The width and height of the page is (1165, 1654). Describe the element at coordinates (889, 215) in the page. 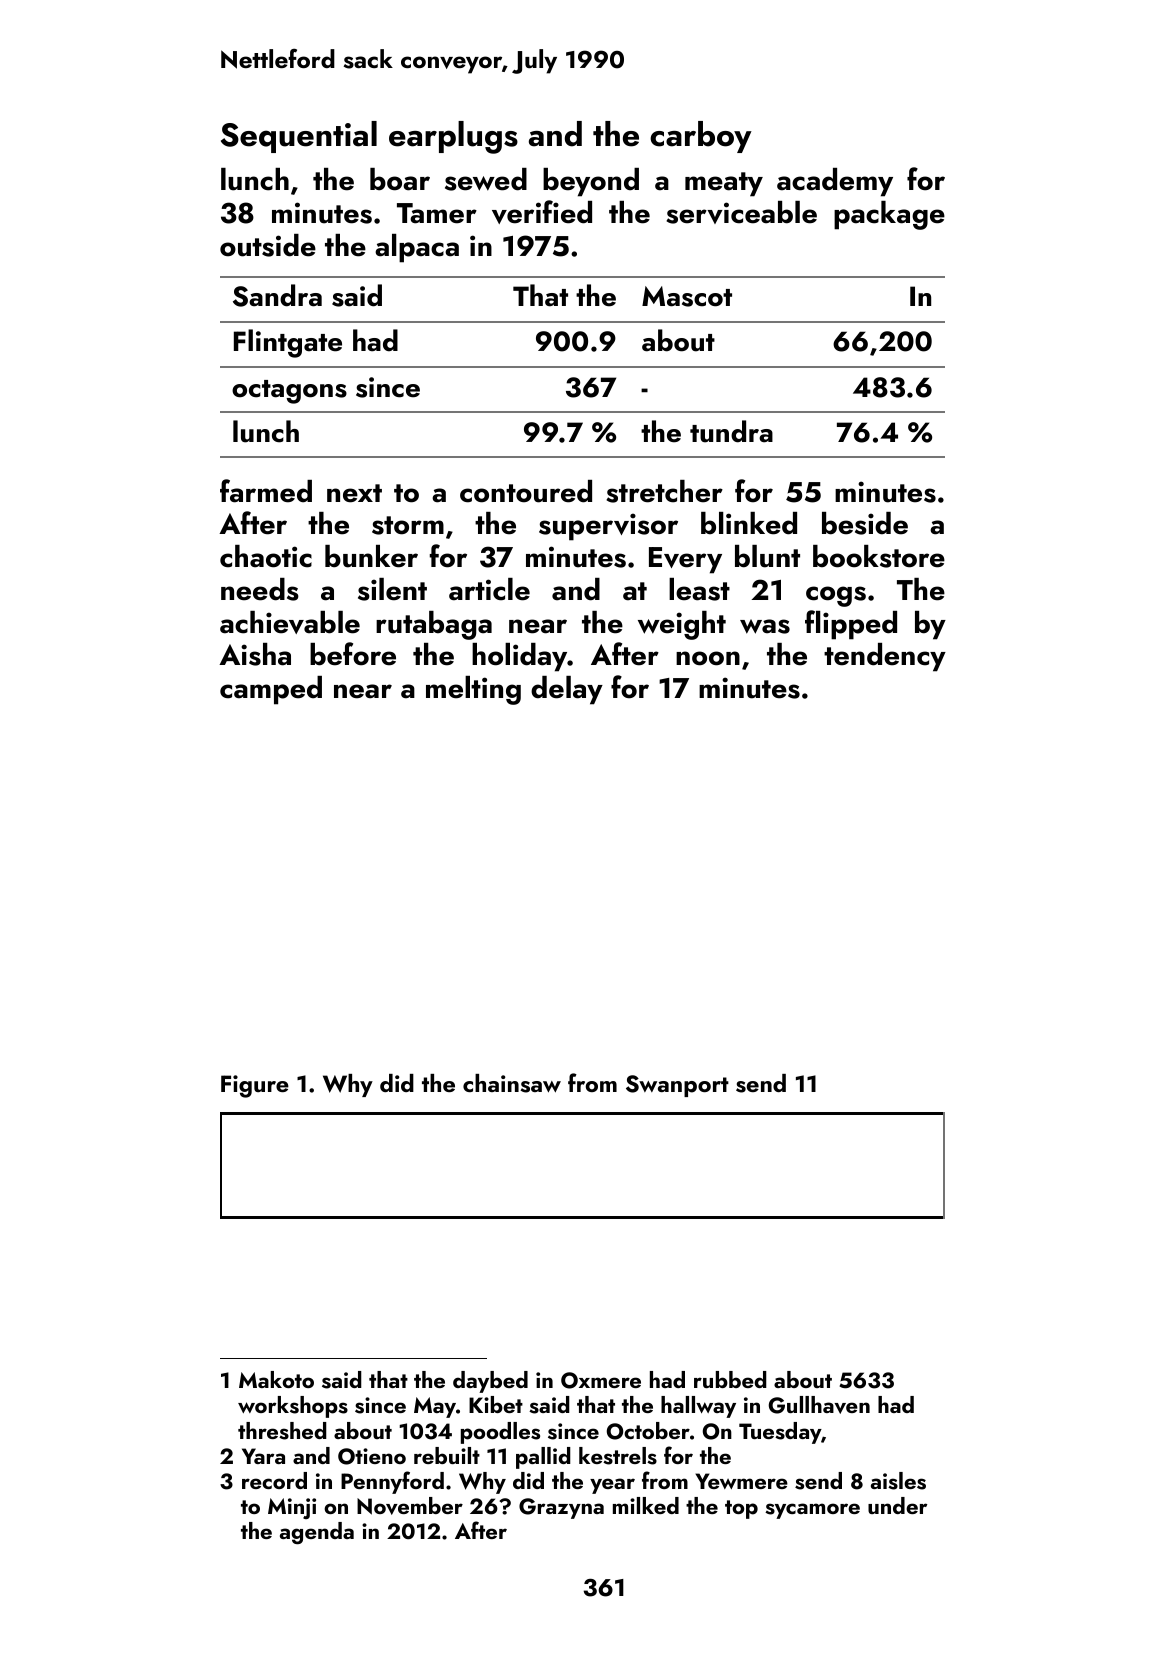

I see `package` at that location.
